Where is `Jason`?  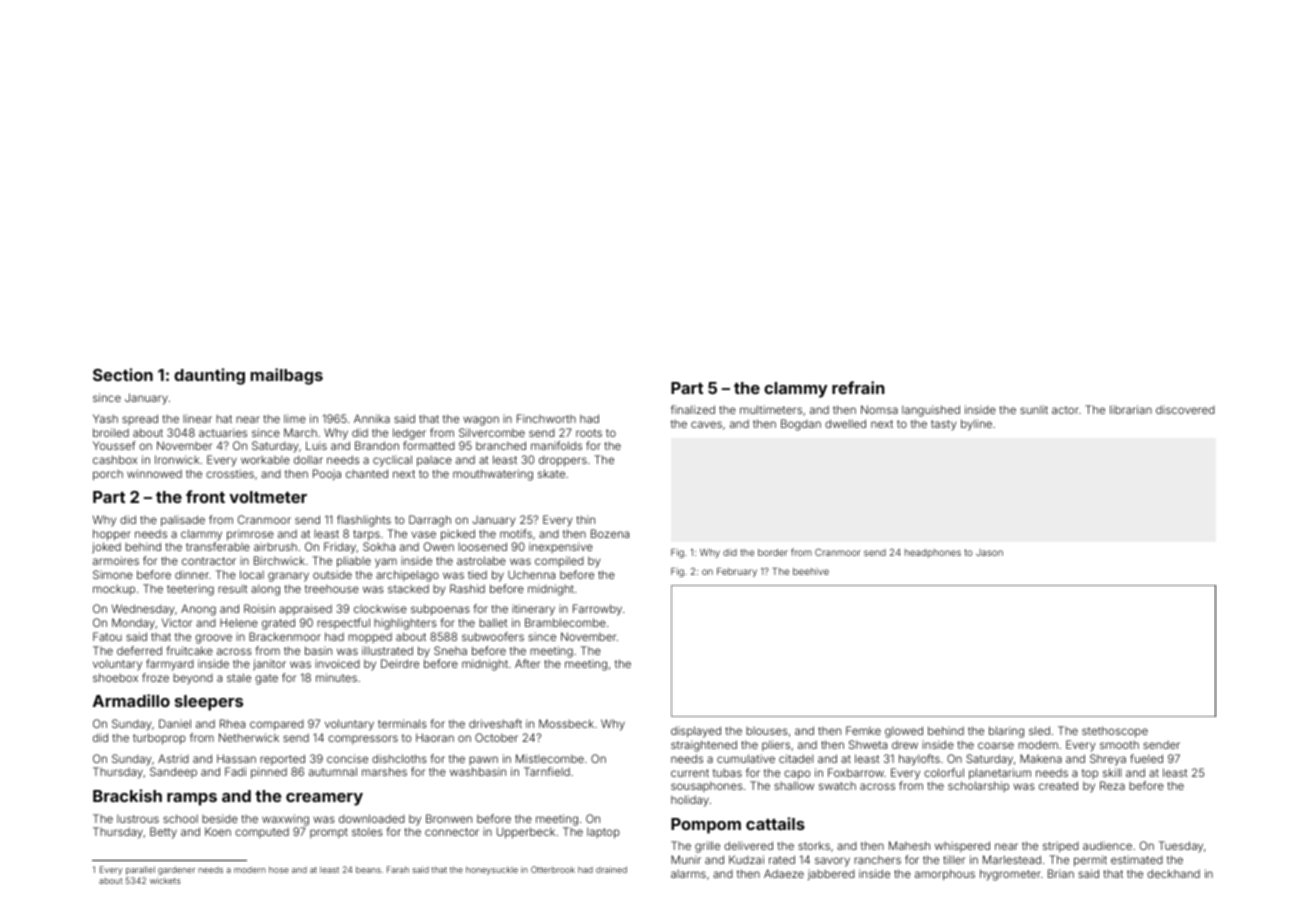 Jason is located at coordinates (989, 552).
